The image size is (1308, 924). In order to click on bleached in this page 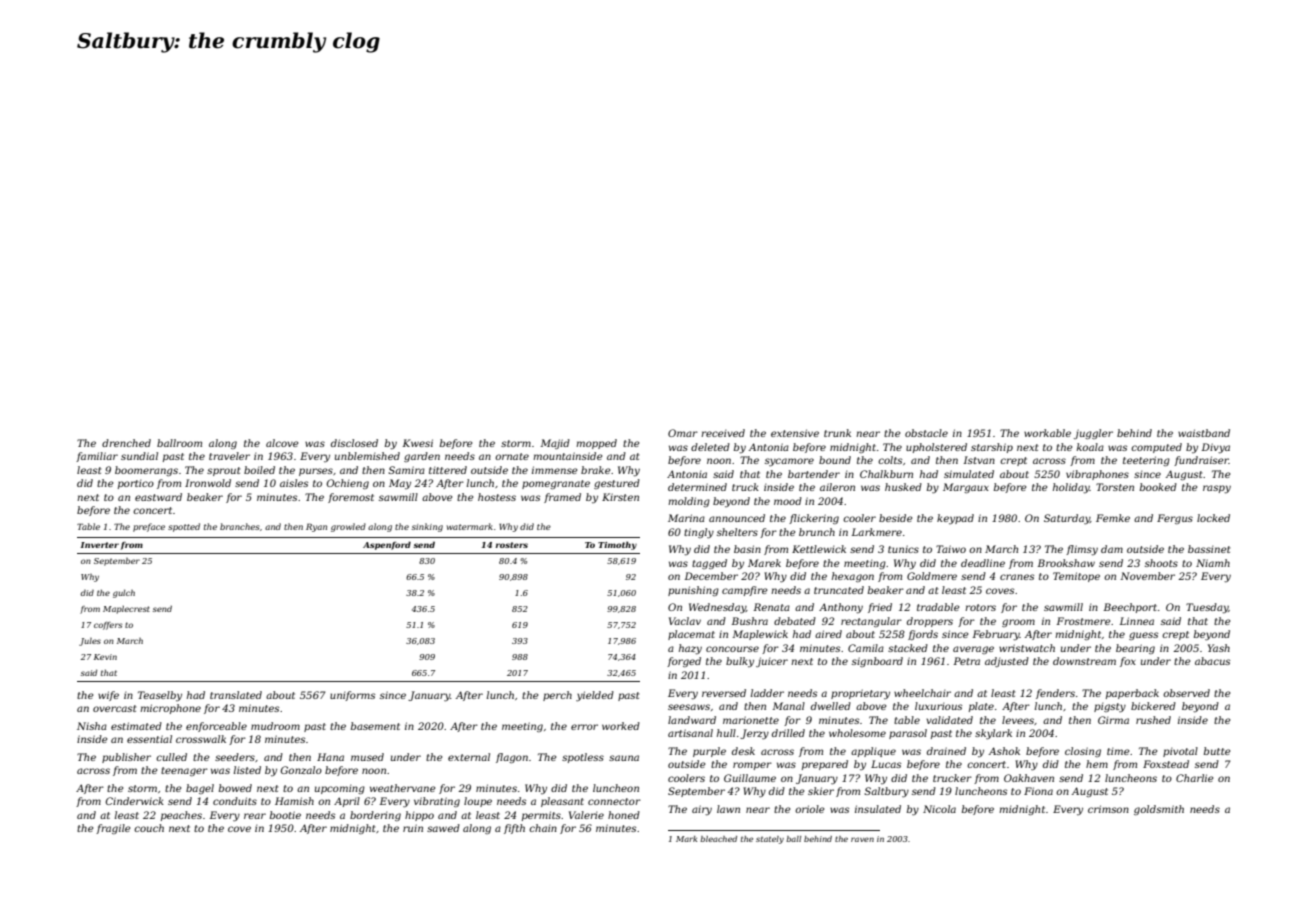, I will do `click(718, 839)`.
